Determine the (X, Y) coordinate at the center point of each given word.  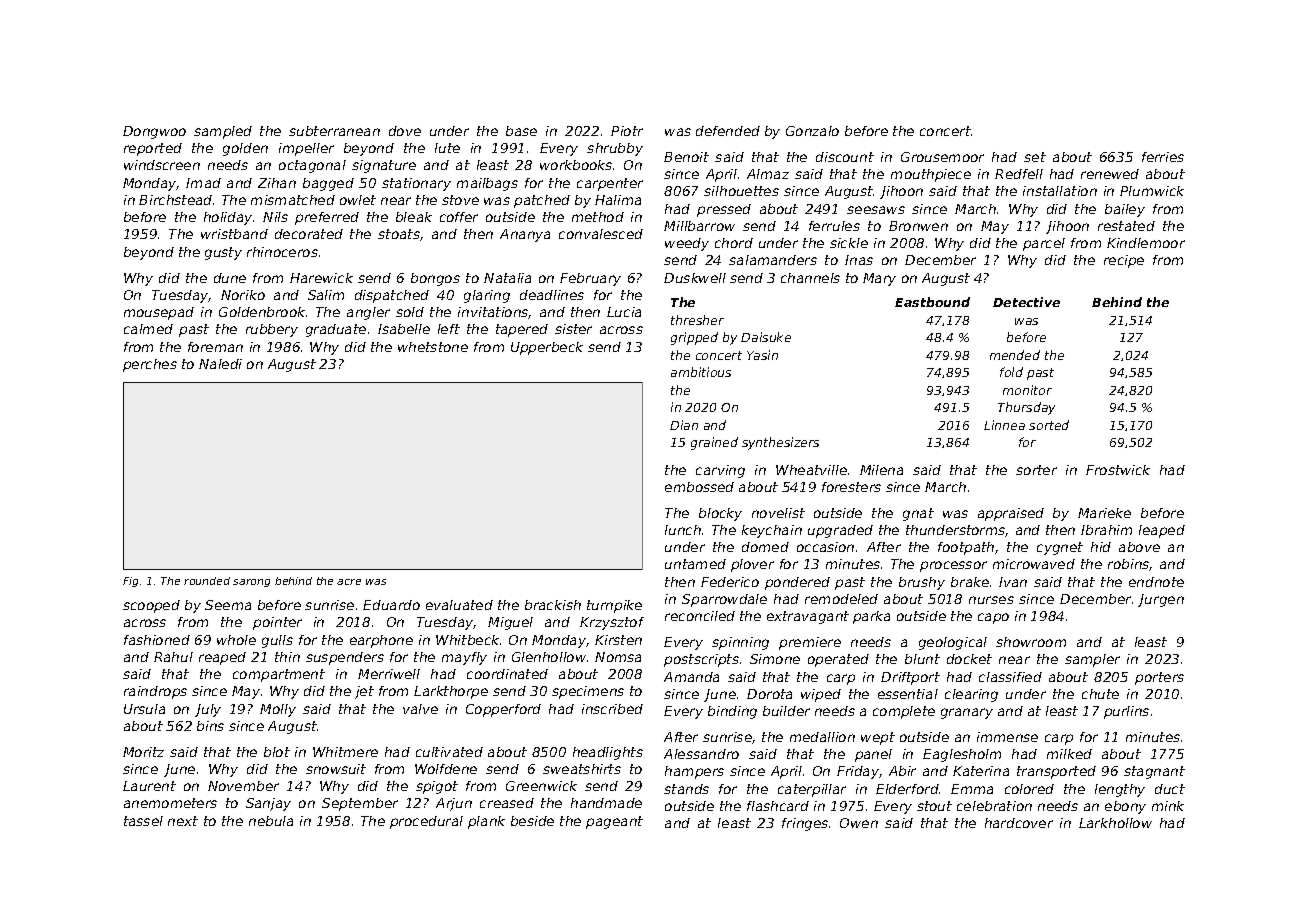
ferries (1163, 157)
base (521, 131)
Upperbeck (547, 348)
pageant (614, 822)
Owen (859, 823)
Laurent (149, 786)
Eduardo (391, 605)
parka (871, 617)
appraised (1011, 514)
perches (150, 365)
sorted (1049, 425)
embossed (699, 487)
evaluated (459, 605)
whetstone (433, 347)
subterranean (334, 131)
